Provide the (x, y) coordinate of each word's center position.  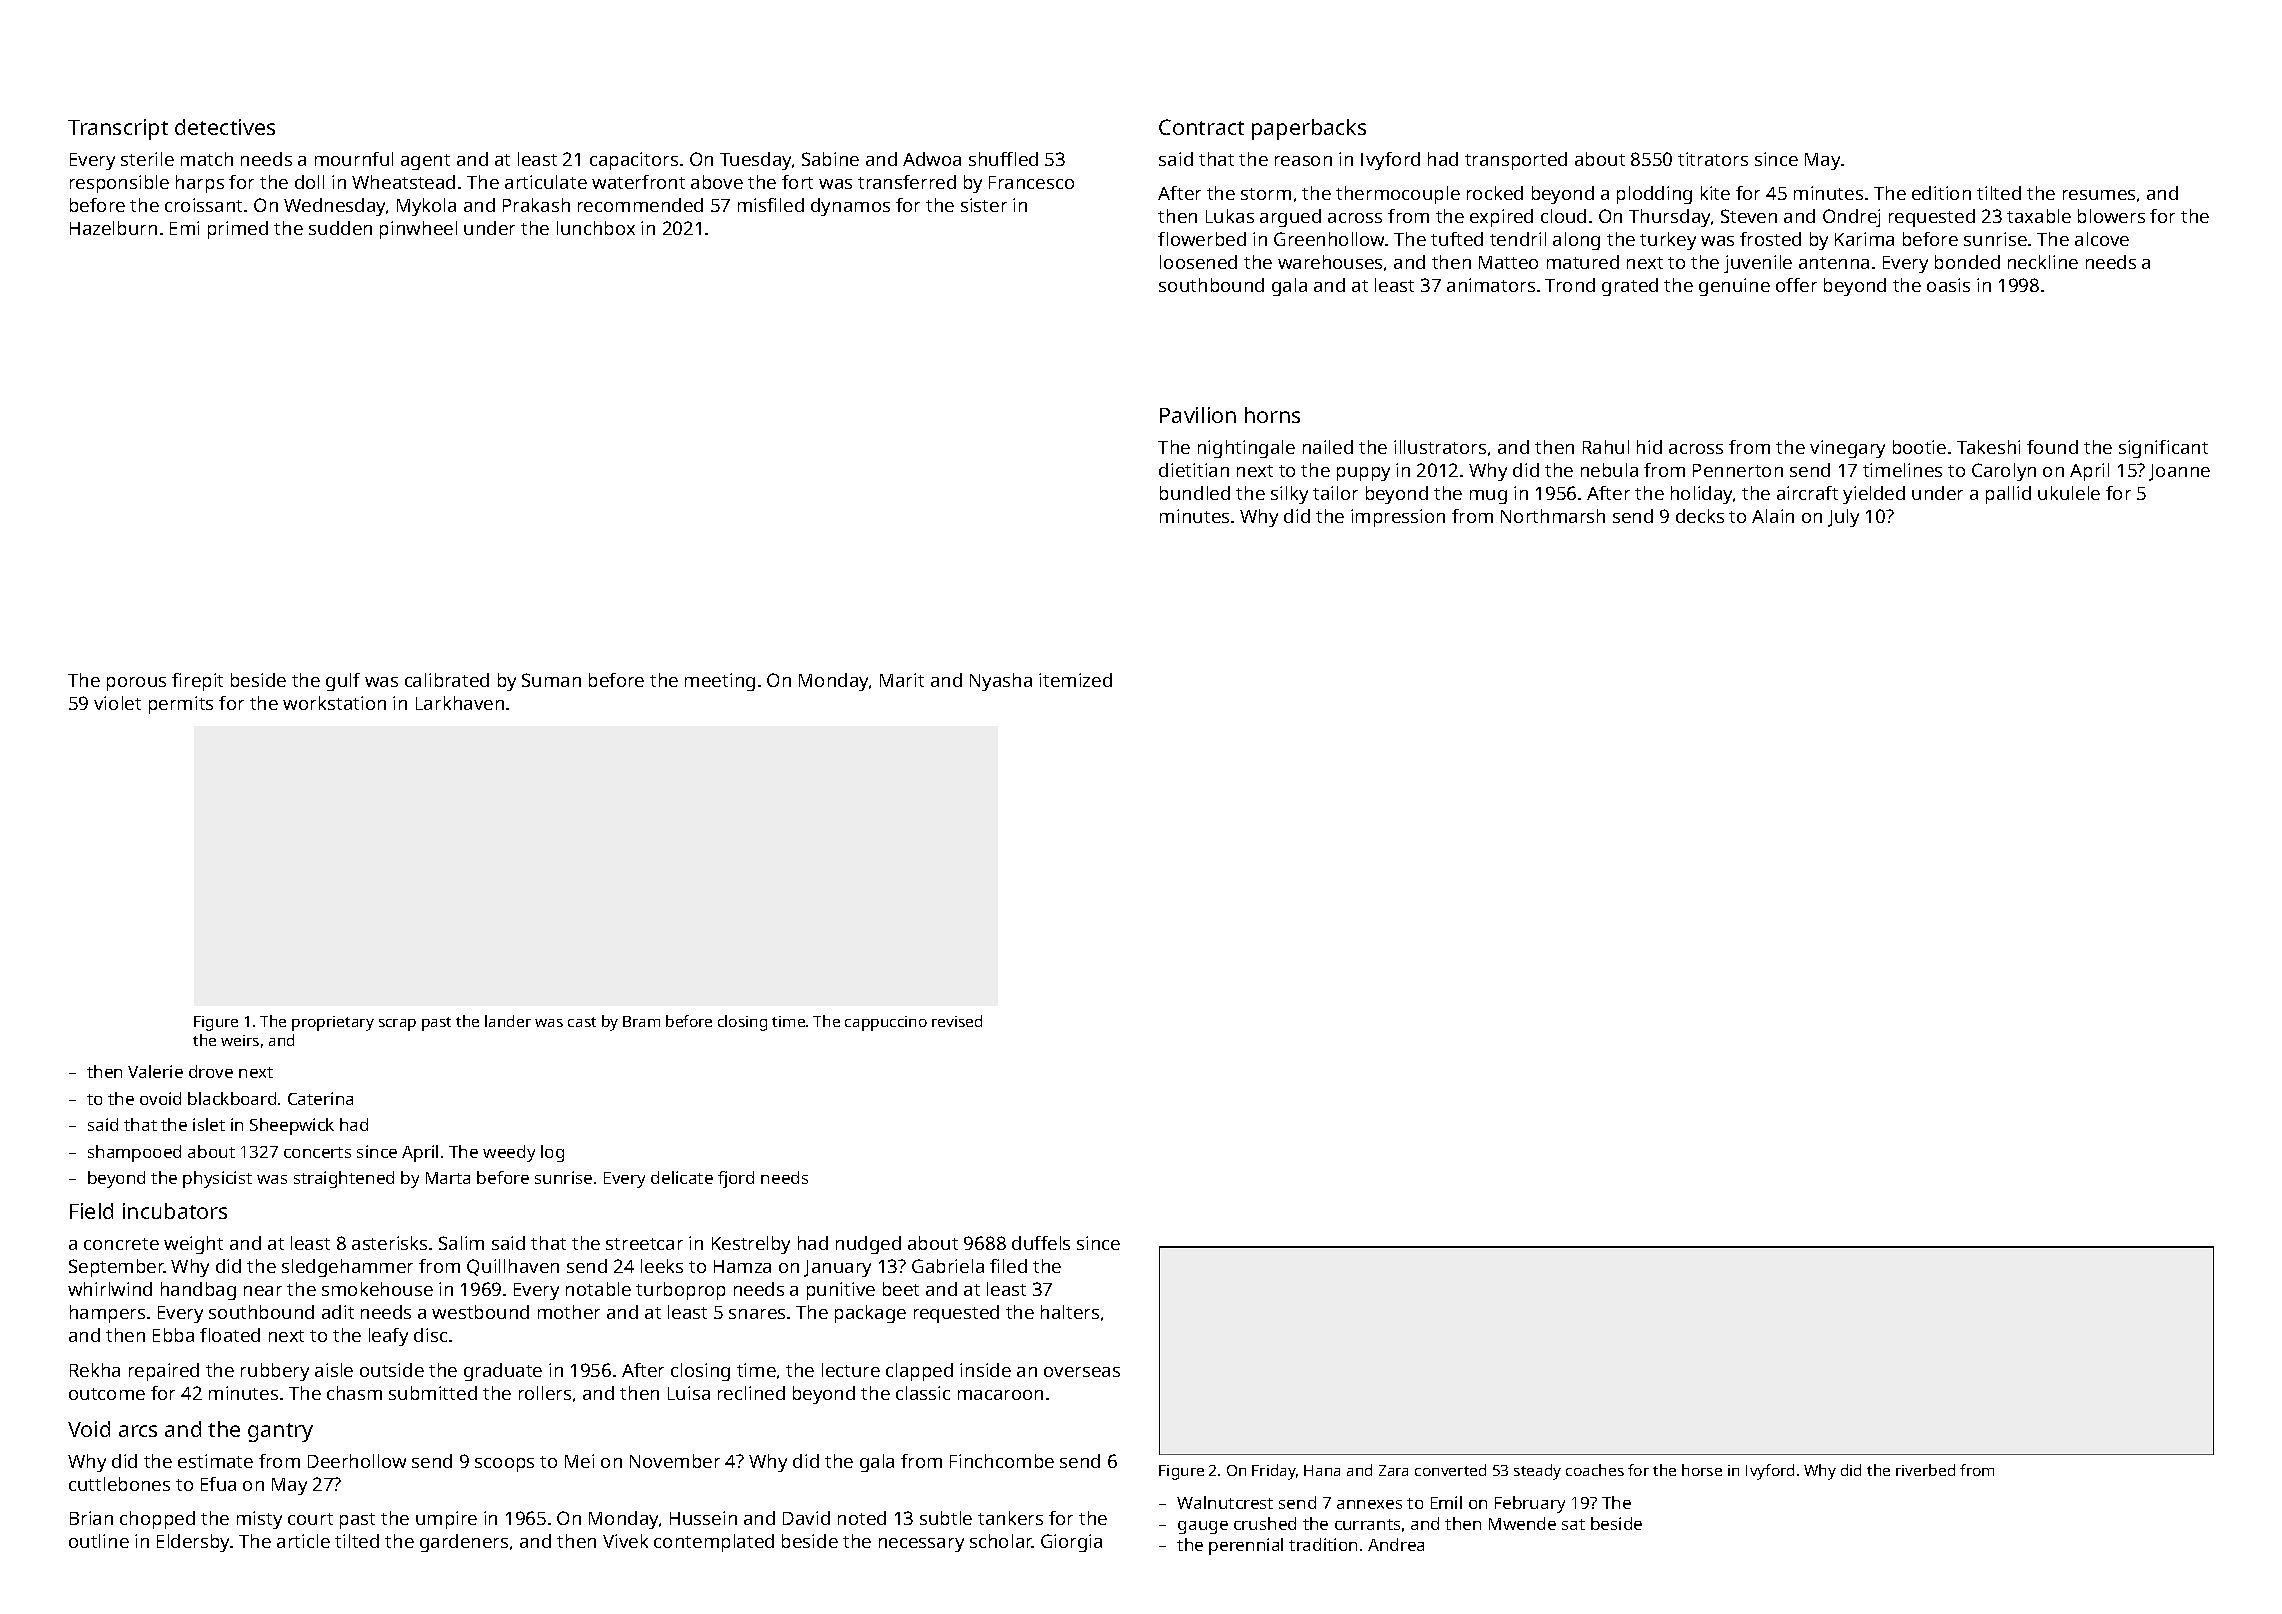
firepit (197, 682)
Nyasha (1001, 682)
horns (1272, 415)
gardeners (464, 1543)
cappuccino (886, 1023)
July (1843, 518)
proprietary (333, 1023)
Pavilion (1198, 415)
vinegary (1847, 449)
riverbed (1925, 1470)
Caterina (320, 1098)
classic (923, 1393)
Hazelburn (113, 228)
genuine (1734, 287)
